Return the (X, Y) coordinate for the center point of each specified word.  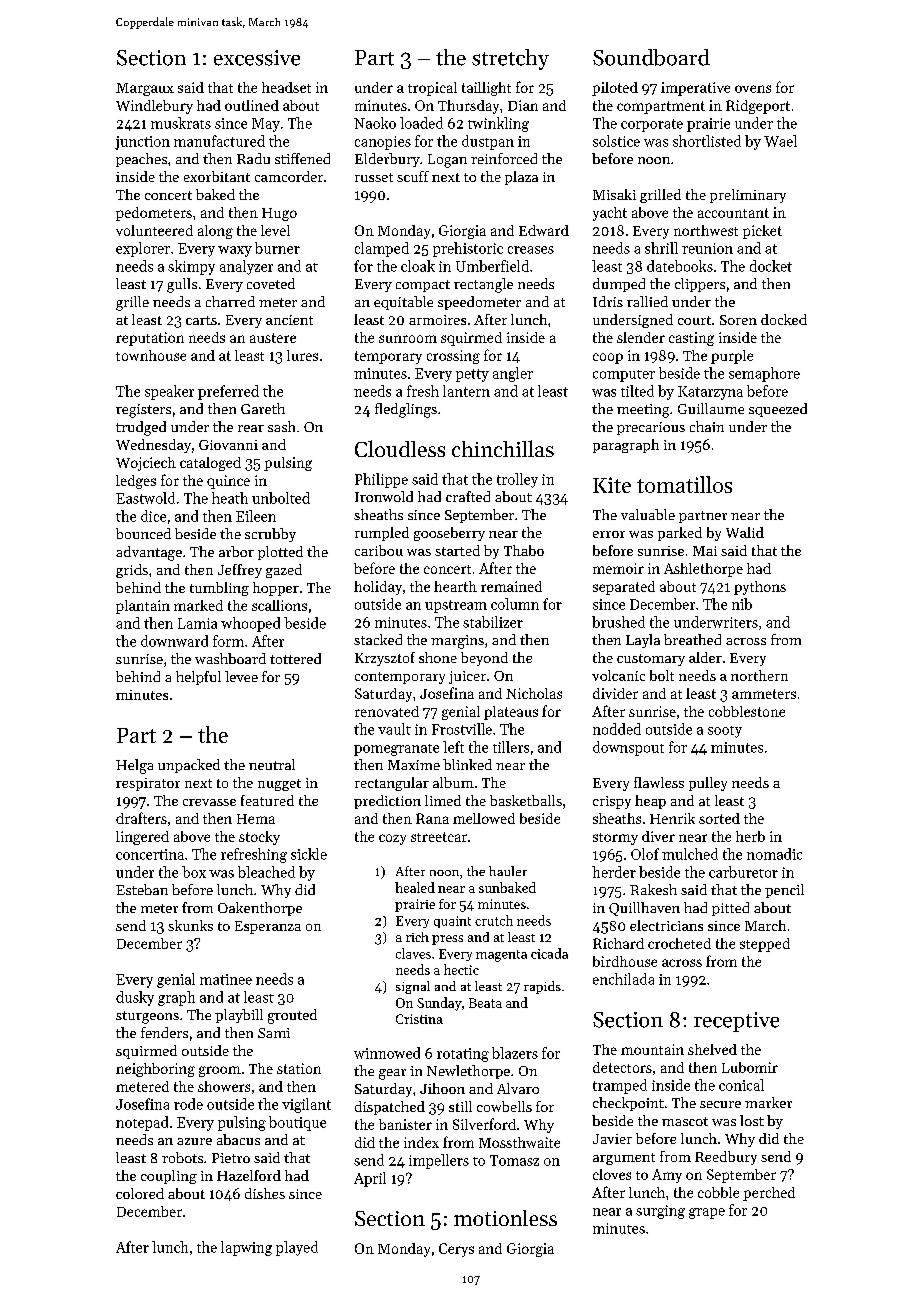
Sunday (439, 1004)
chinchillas (503, 448)
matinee (226, 979)
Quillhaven (644, 909)
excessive (257, 58)
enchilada (623, 979)
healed (415, 887)
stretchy (510, 59)
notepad (142, 1123)
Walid (745, 532)
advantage (149, 553)
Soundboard (651, 57)
